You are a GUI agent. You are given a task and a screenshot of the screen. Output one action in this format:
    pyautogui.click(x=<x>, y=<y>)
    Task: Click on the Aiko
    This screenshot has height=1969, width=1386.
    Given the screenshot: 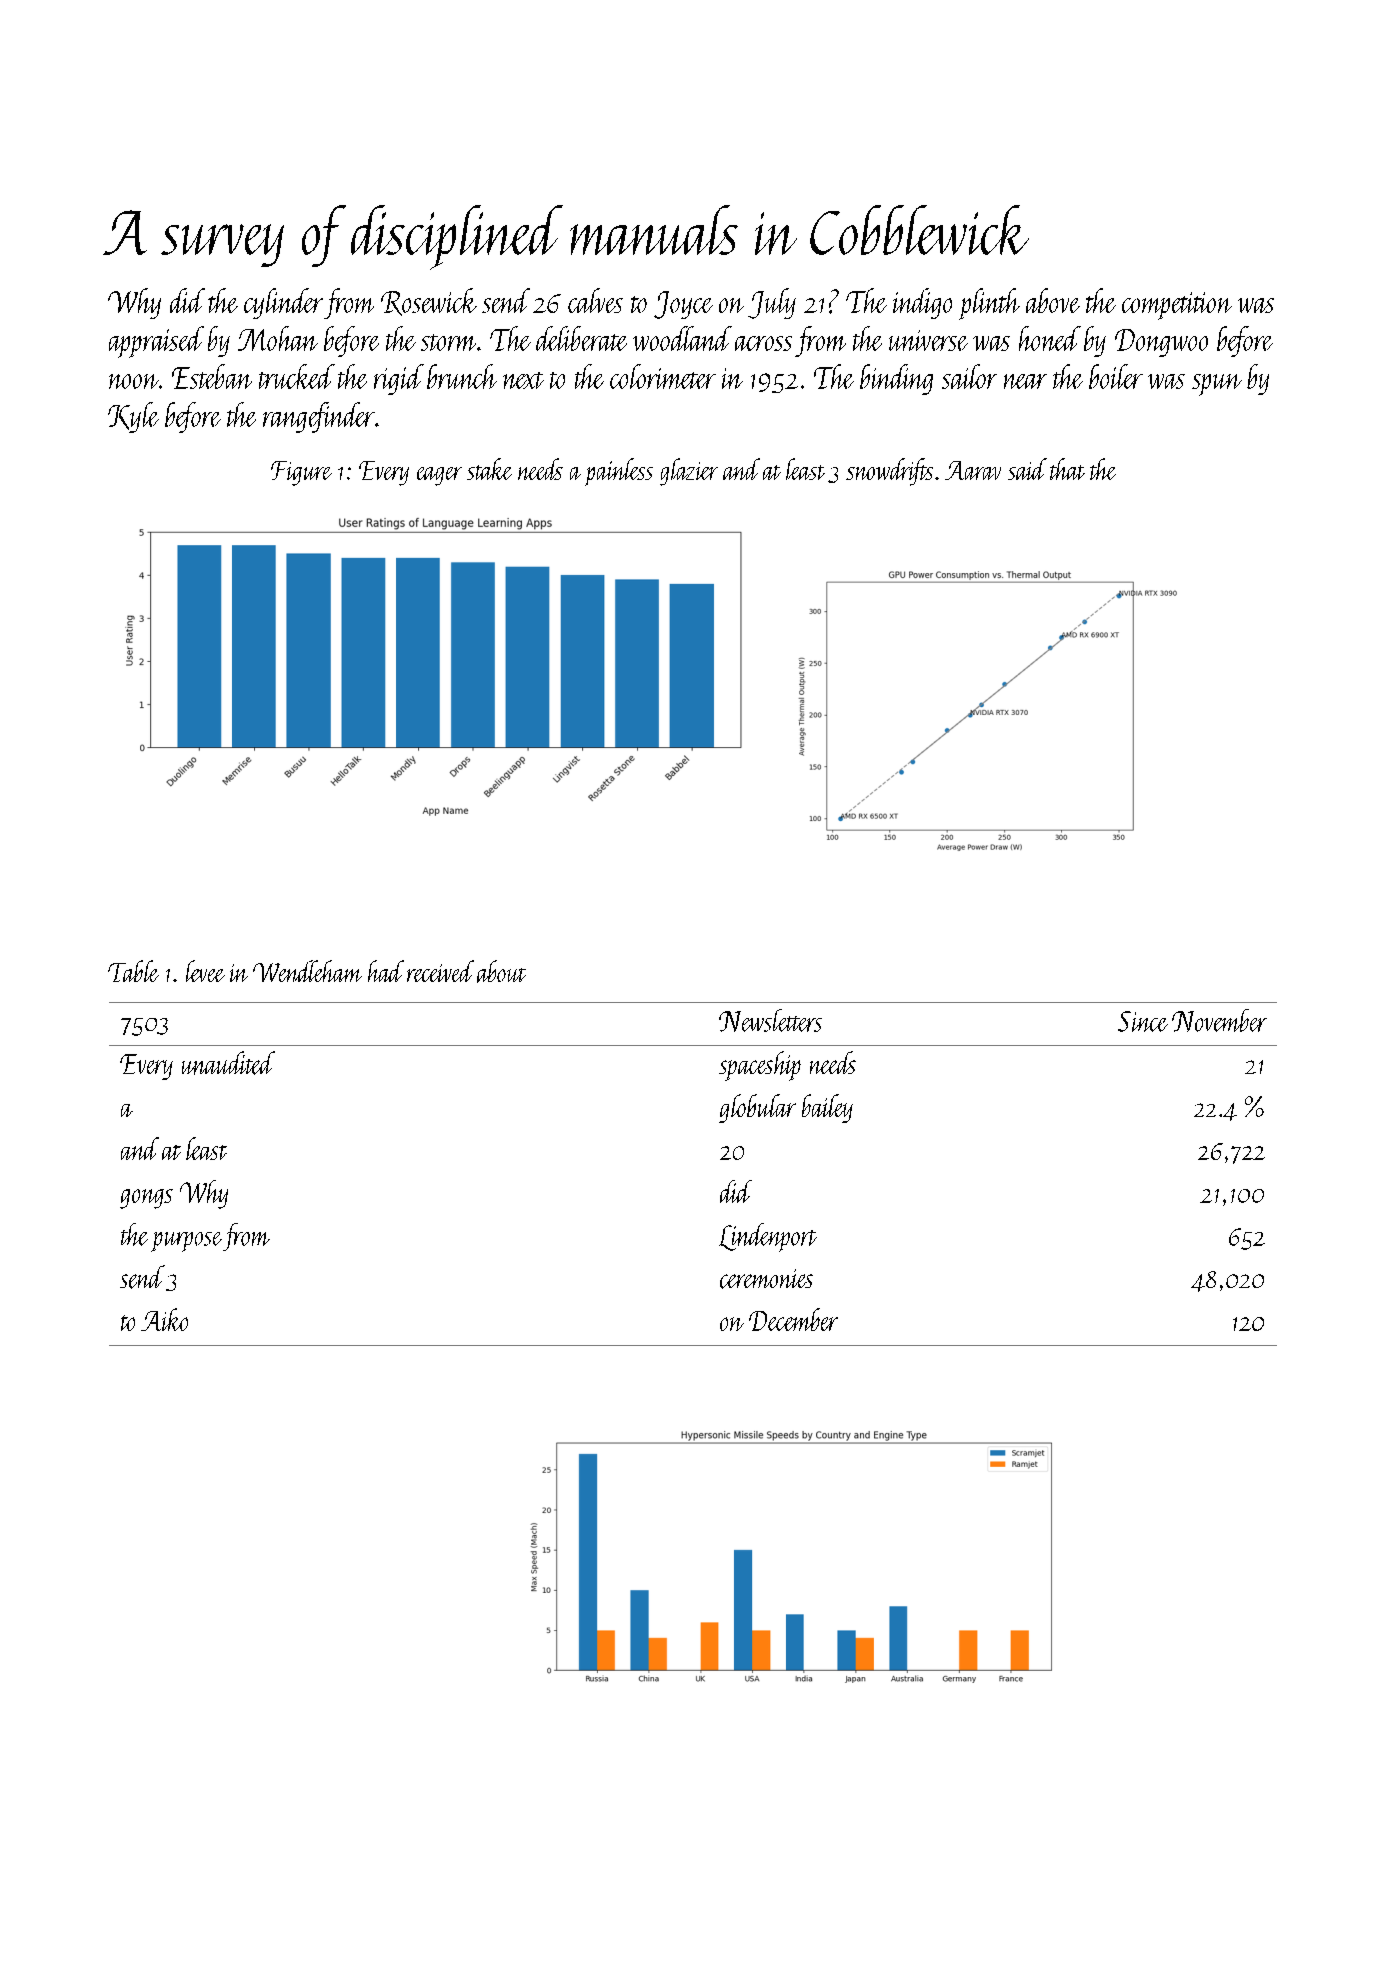 What is the action you would take?
    pyautogui.click(x=164, y=1319)
